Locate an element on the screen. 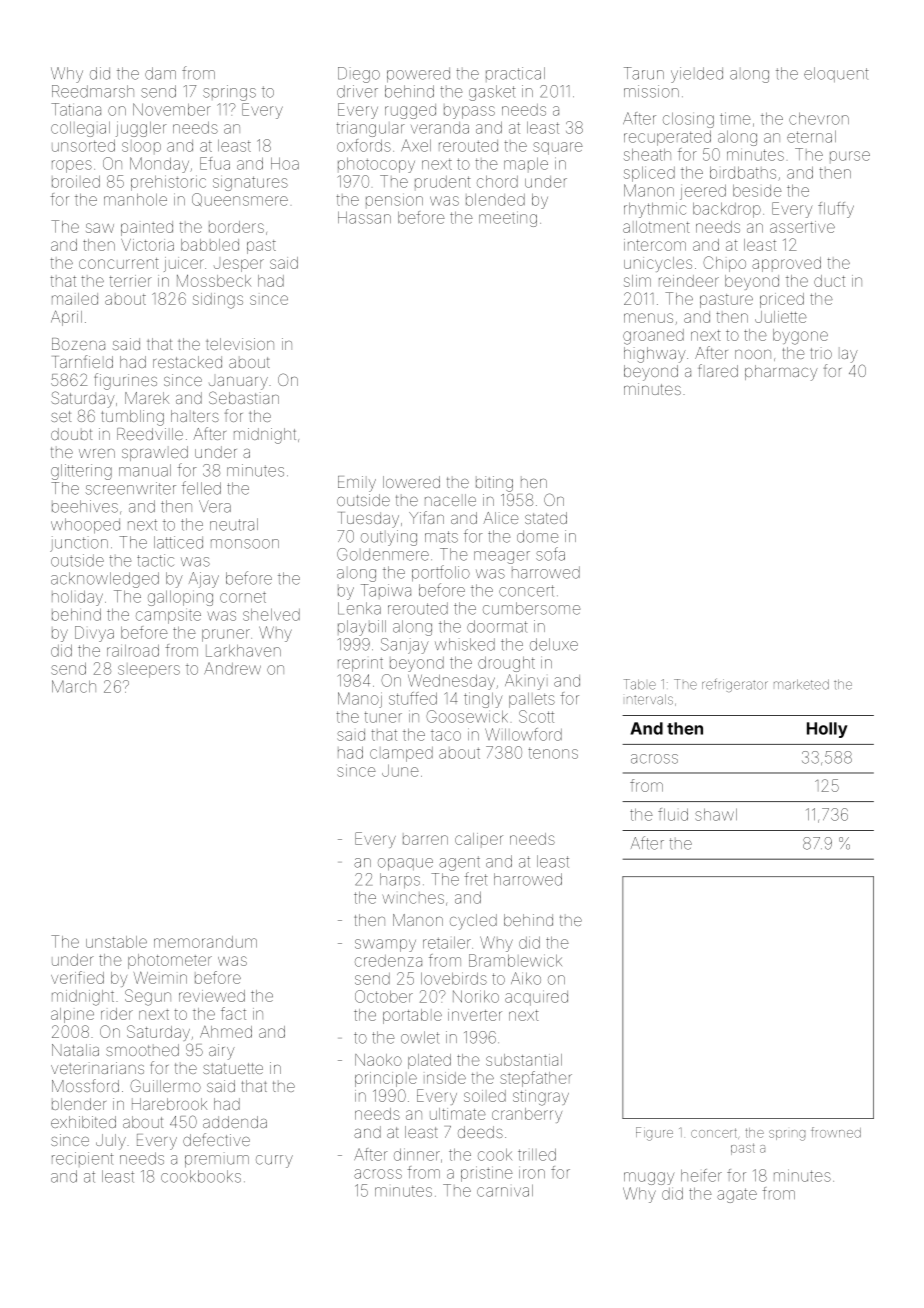  dam is located at coordinates (160, 73).
